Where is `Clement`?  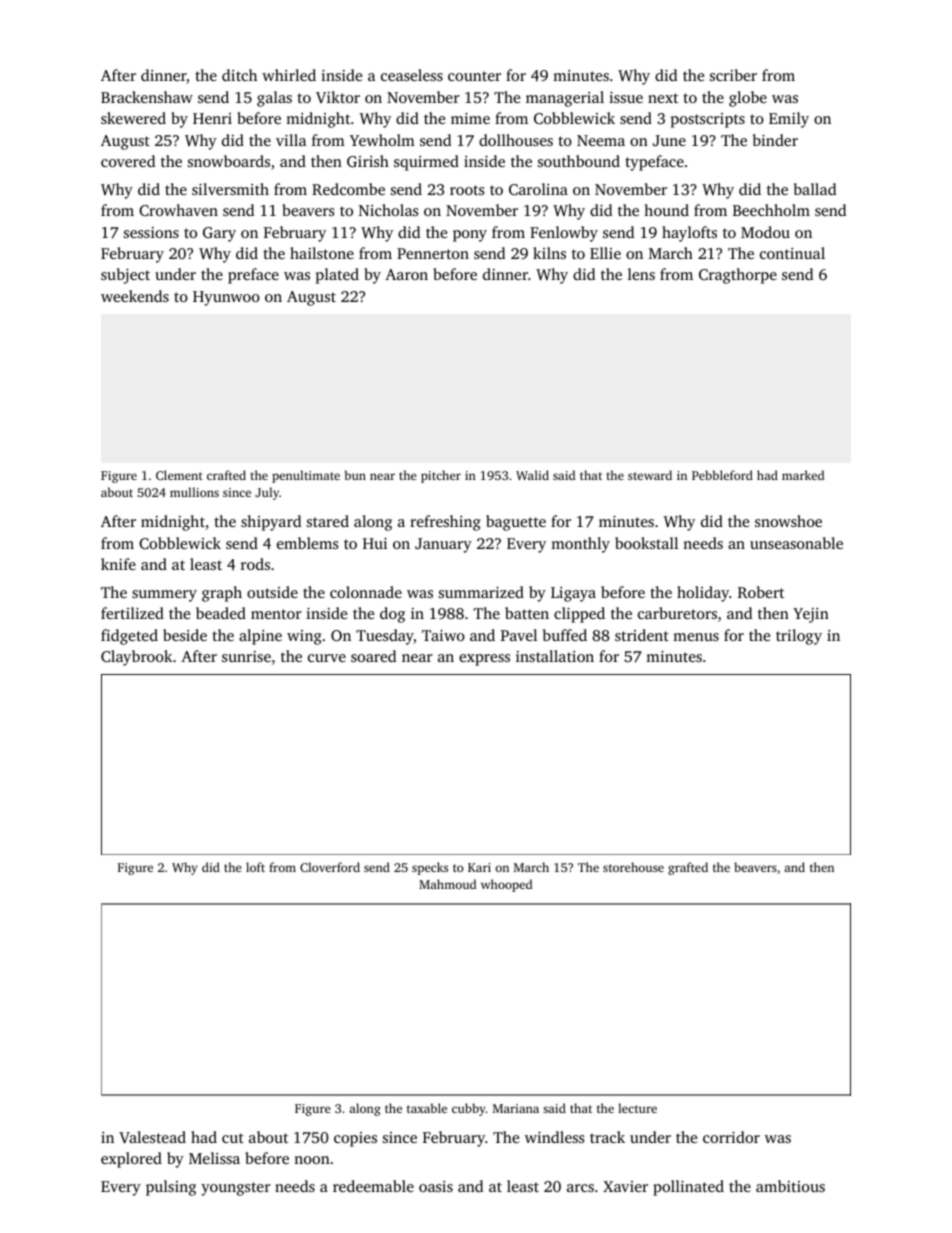 Clement is located at coordinates (179, 475).
